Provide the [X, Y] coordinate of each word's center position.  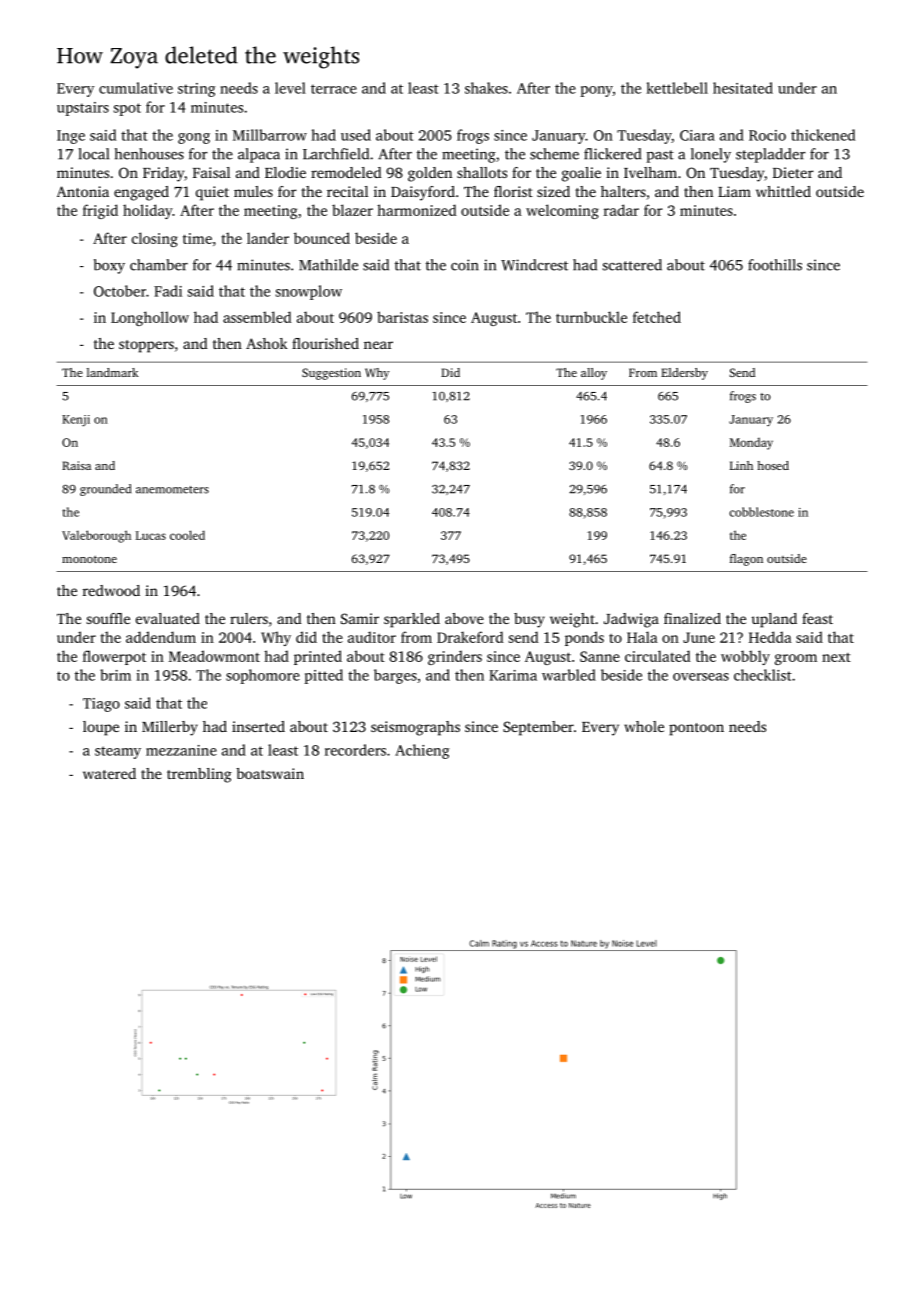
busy [529, 620]
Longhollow [150, 318]
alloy [594, 374]
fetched [657, 317]
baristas [402, 317]
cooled [187, 535]
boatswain [270, 773]
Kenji [76, 421]
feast [817, 618]
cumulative [136, 88]
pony [596, 91]
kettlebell [677, 88]
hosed [773, 465]
